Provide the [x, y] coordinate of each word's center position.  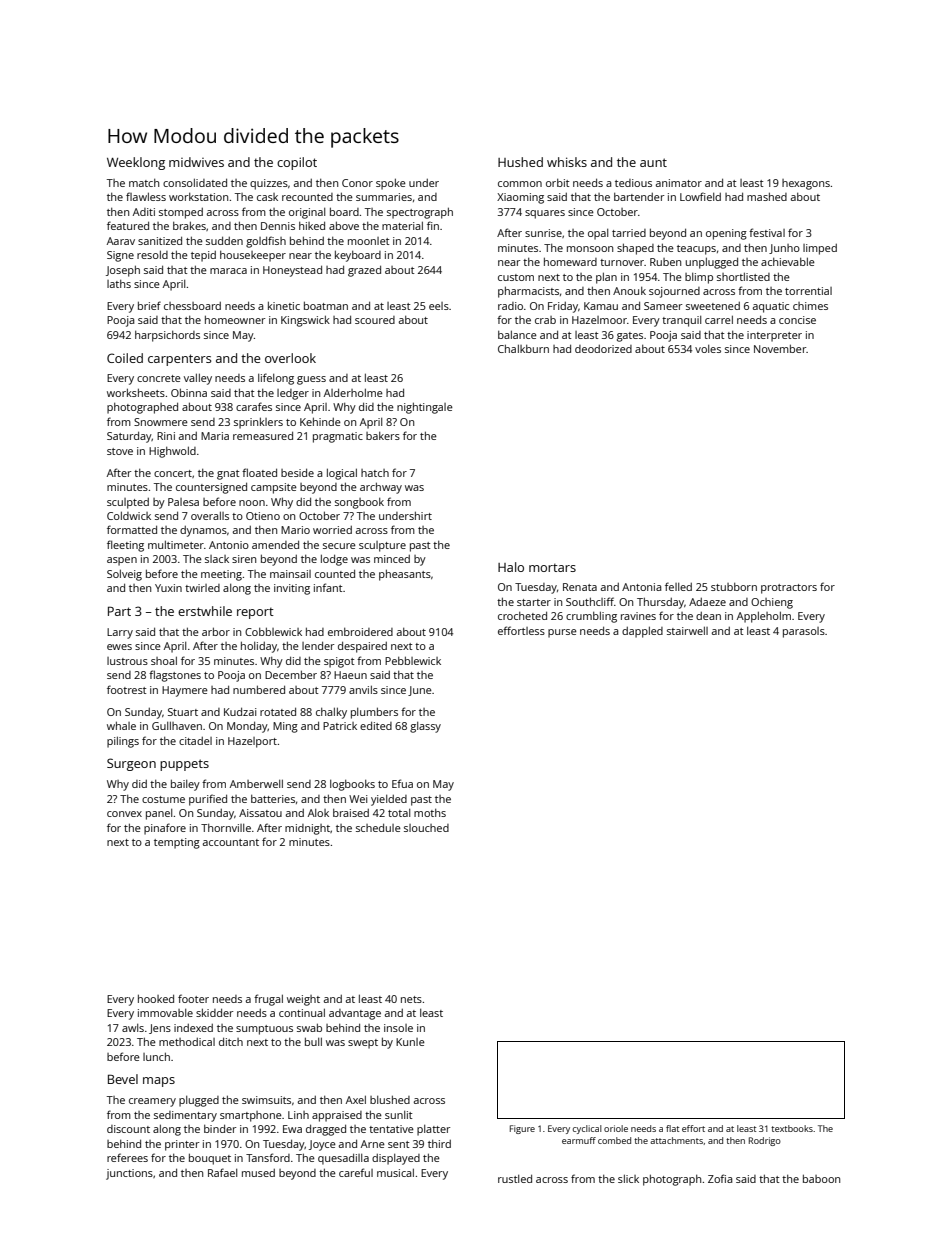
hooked [156, 998]
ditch [231, 1041]
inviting [292, 589]
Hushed [520, 162]
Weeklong [136, 163]
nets [411, 999]
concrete [159, 378]
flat [672, 1128]
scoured [375, 320]
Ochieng [772, 603]
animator [679, 183]
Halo [511, 567]
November [780, 348]
